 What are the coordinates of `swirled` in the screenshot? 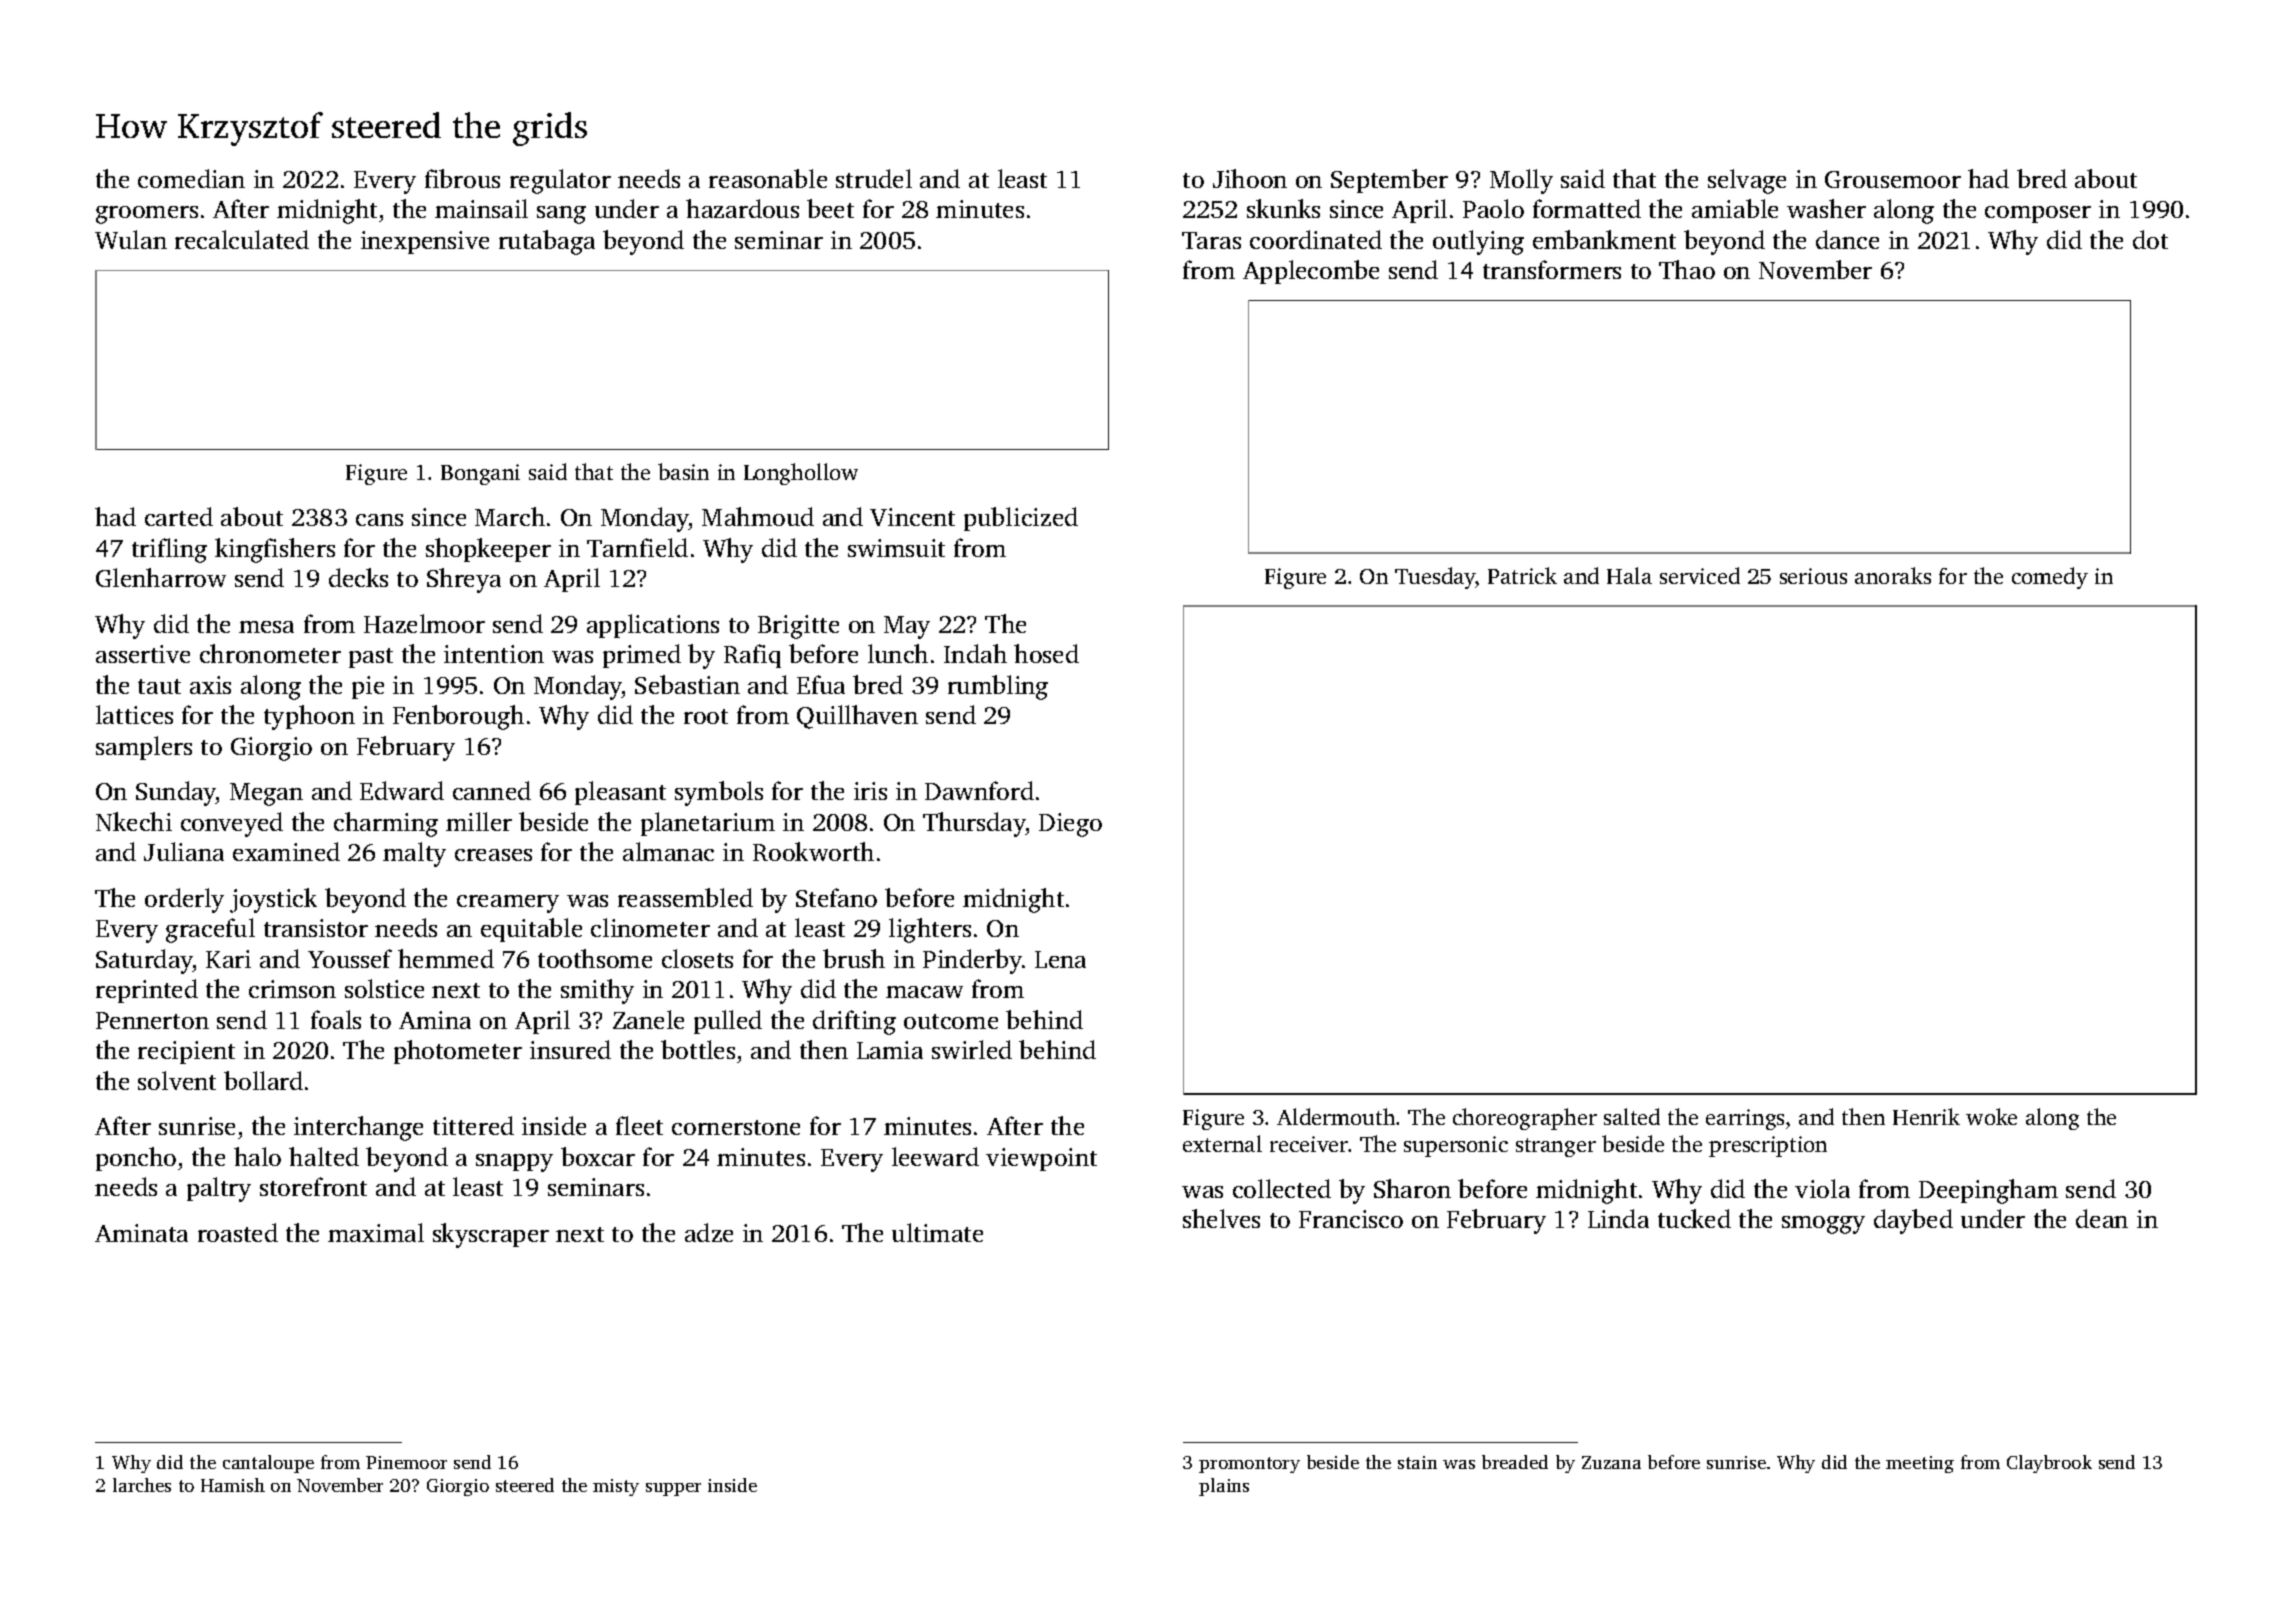 It's located at (972, 1049).
